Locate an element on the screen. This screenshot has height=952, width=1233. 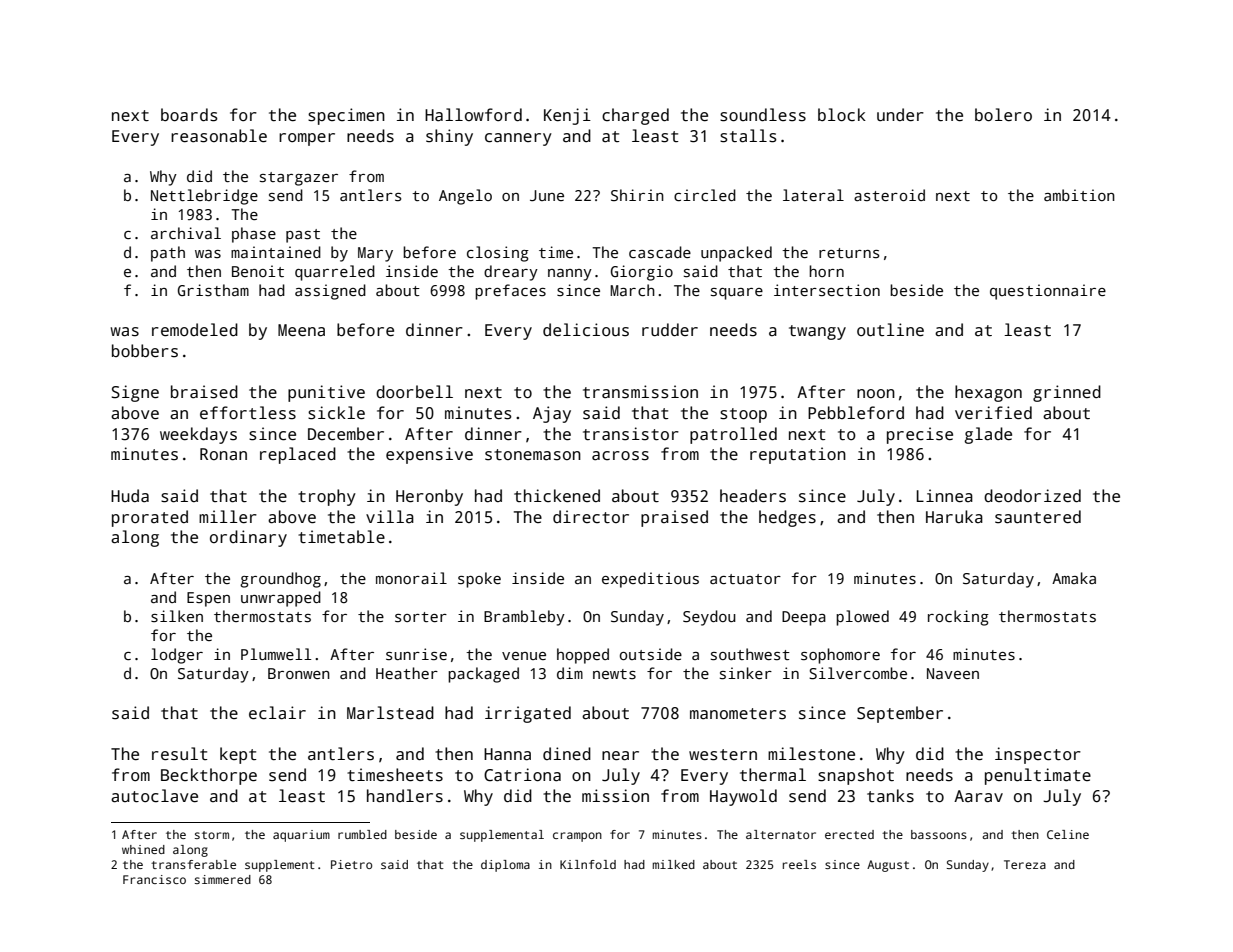
quarreled is located at coordinates (335, 273).
